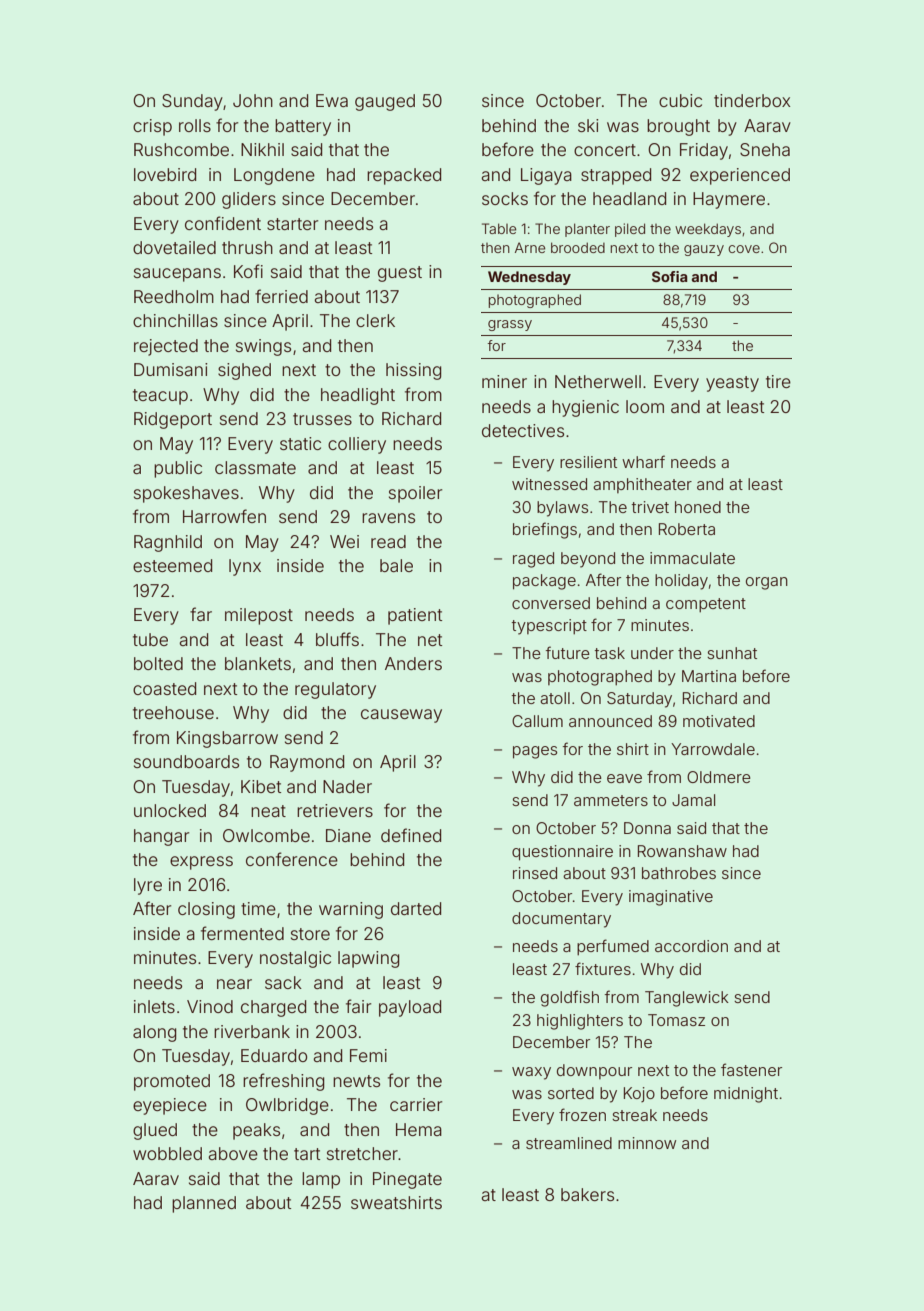 The width and height of the screenshot is (924, 1311). I want to click on bathrobes, so click(679, 873).
